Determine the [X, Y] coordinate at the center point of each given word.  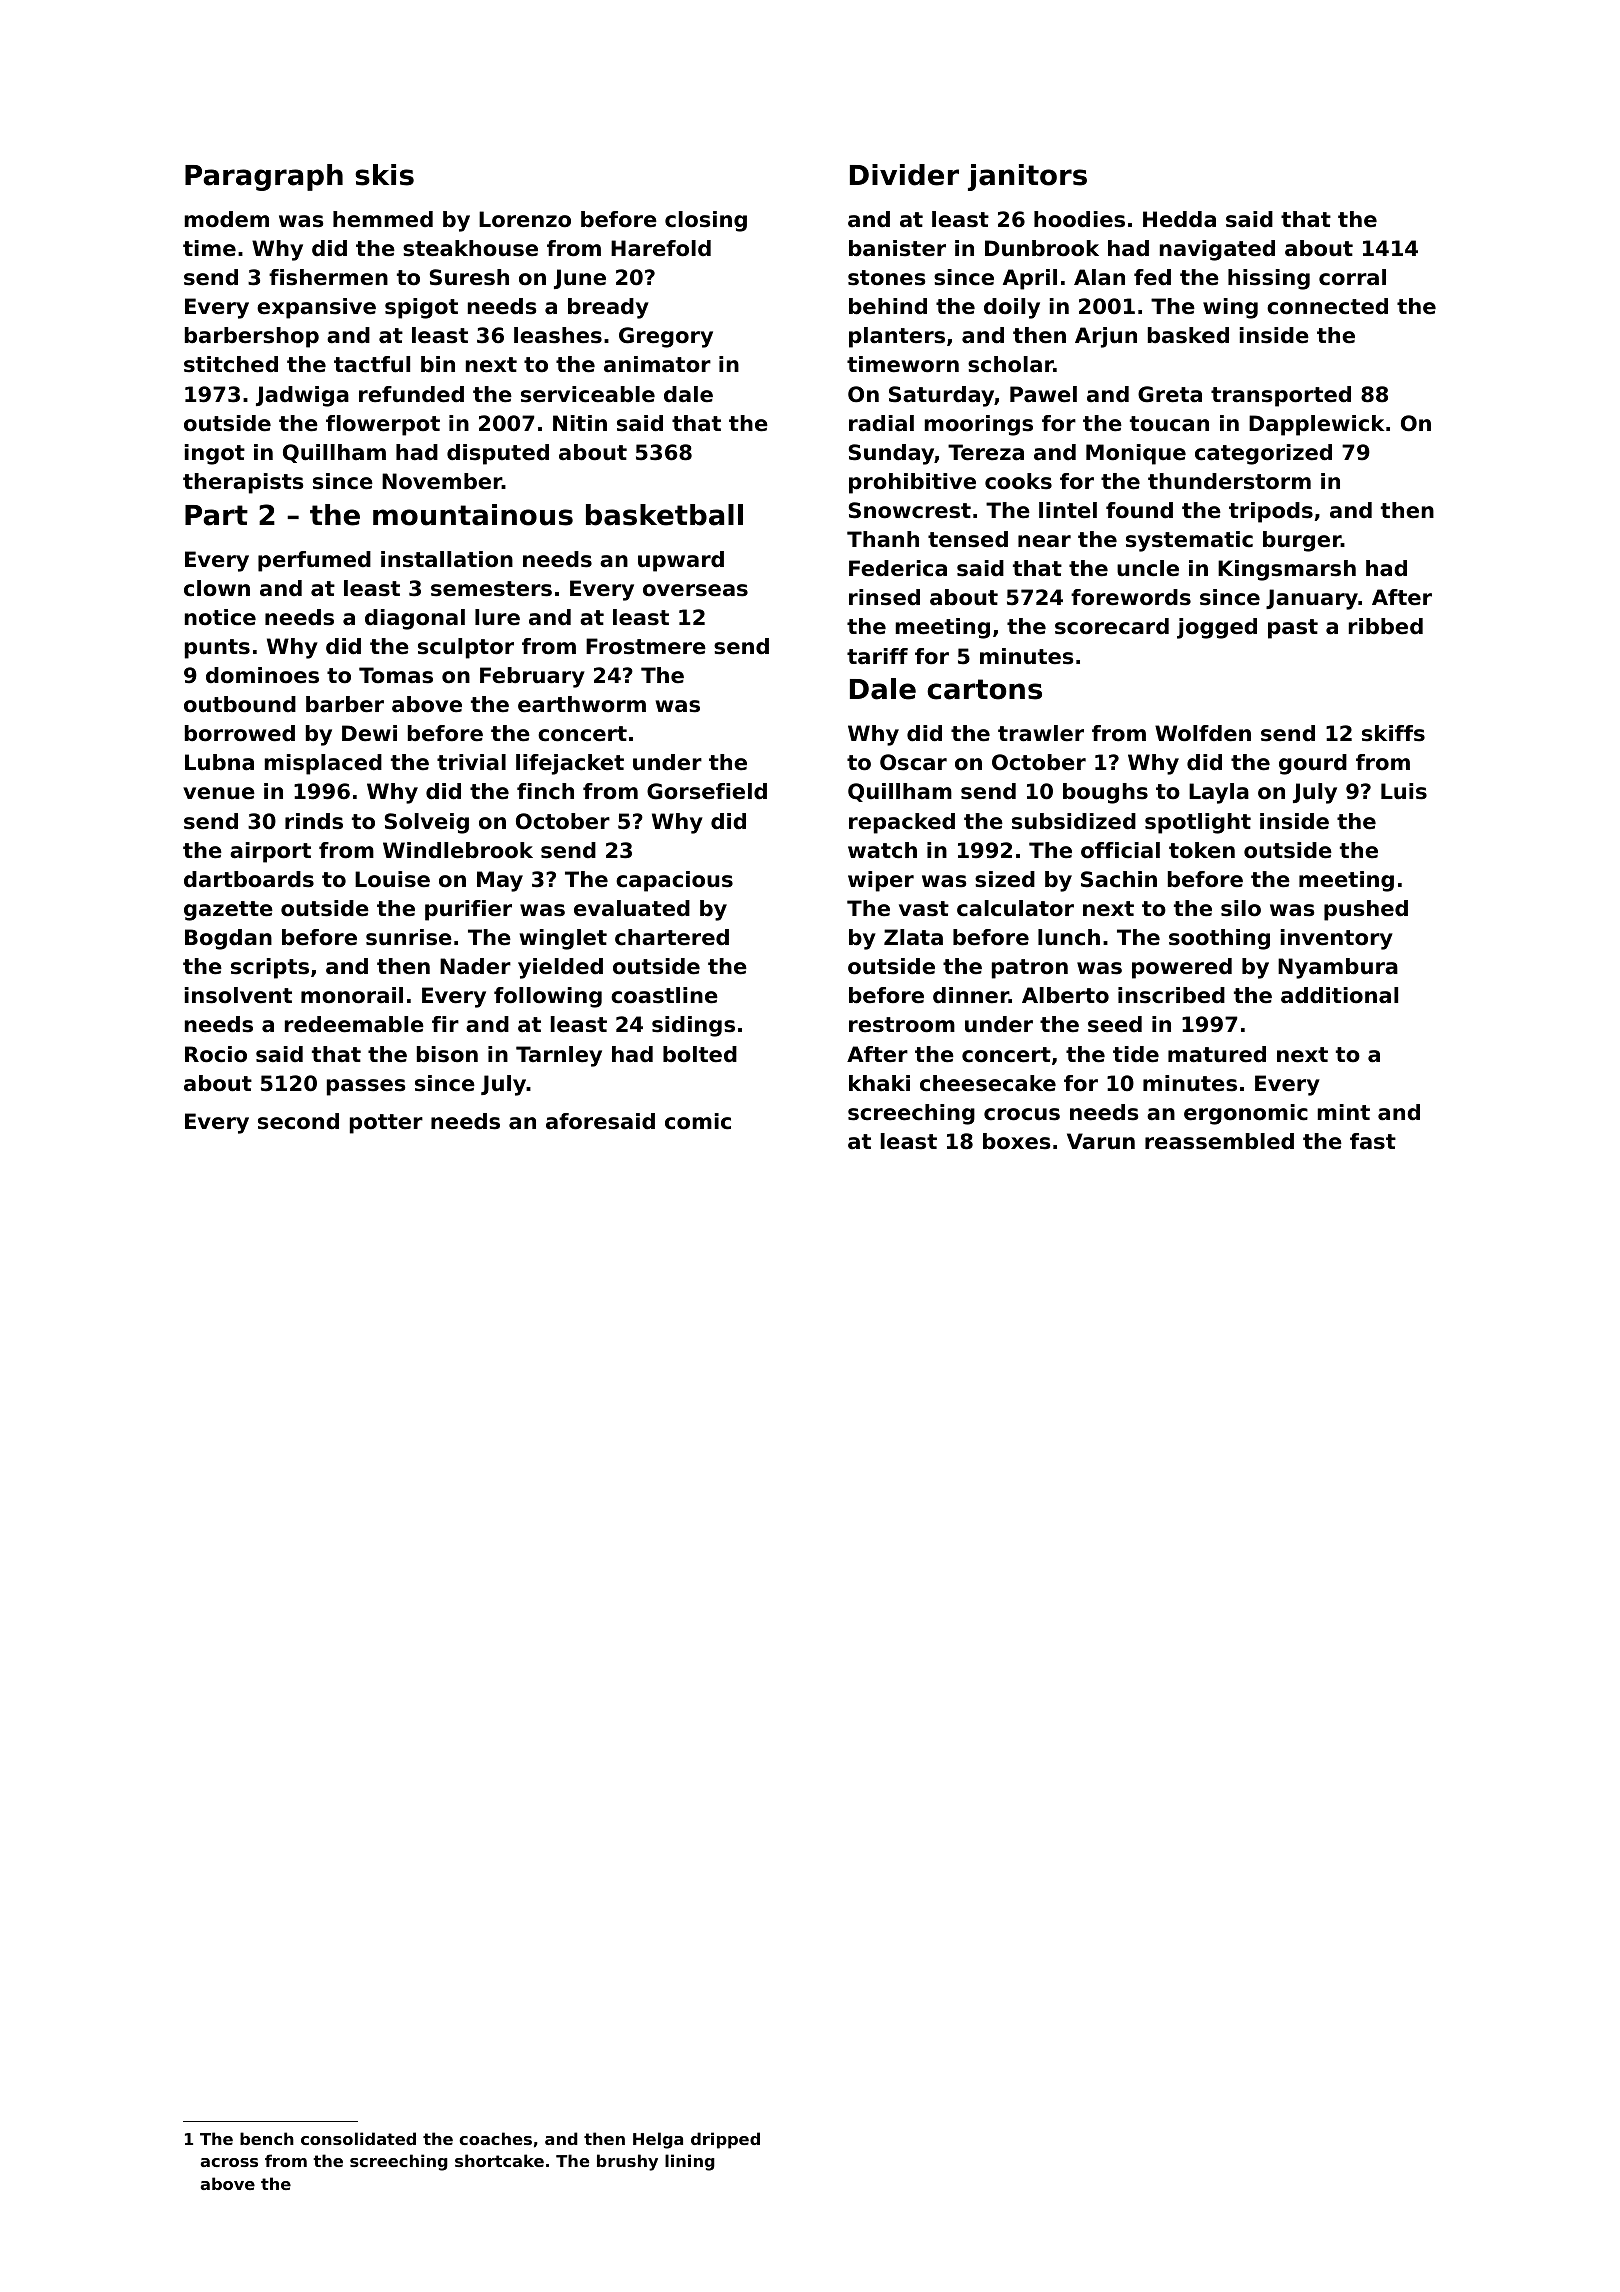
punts [217, 649]
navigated [1217, 250]
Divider [904, 175]
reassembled [1219, 1141]
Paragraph [264, 177]
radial [881, 423]
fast [1373, 1141]
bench [267, 2138]
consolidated [358, 2138]
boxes [1017, 1141]
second [298, 1121]
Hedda [1179, 219]
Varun [1101, 1141]
